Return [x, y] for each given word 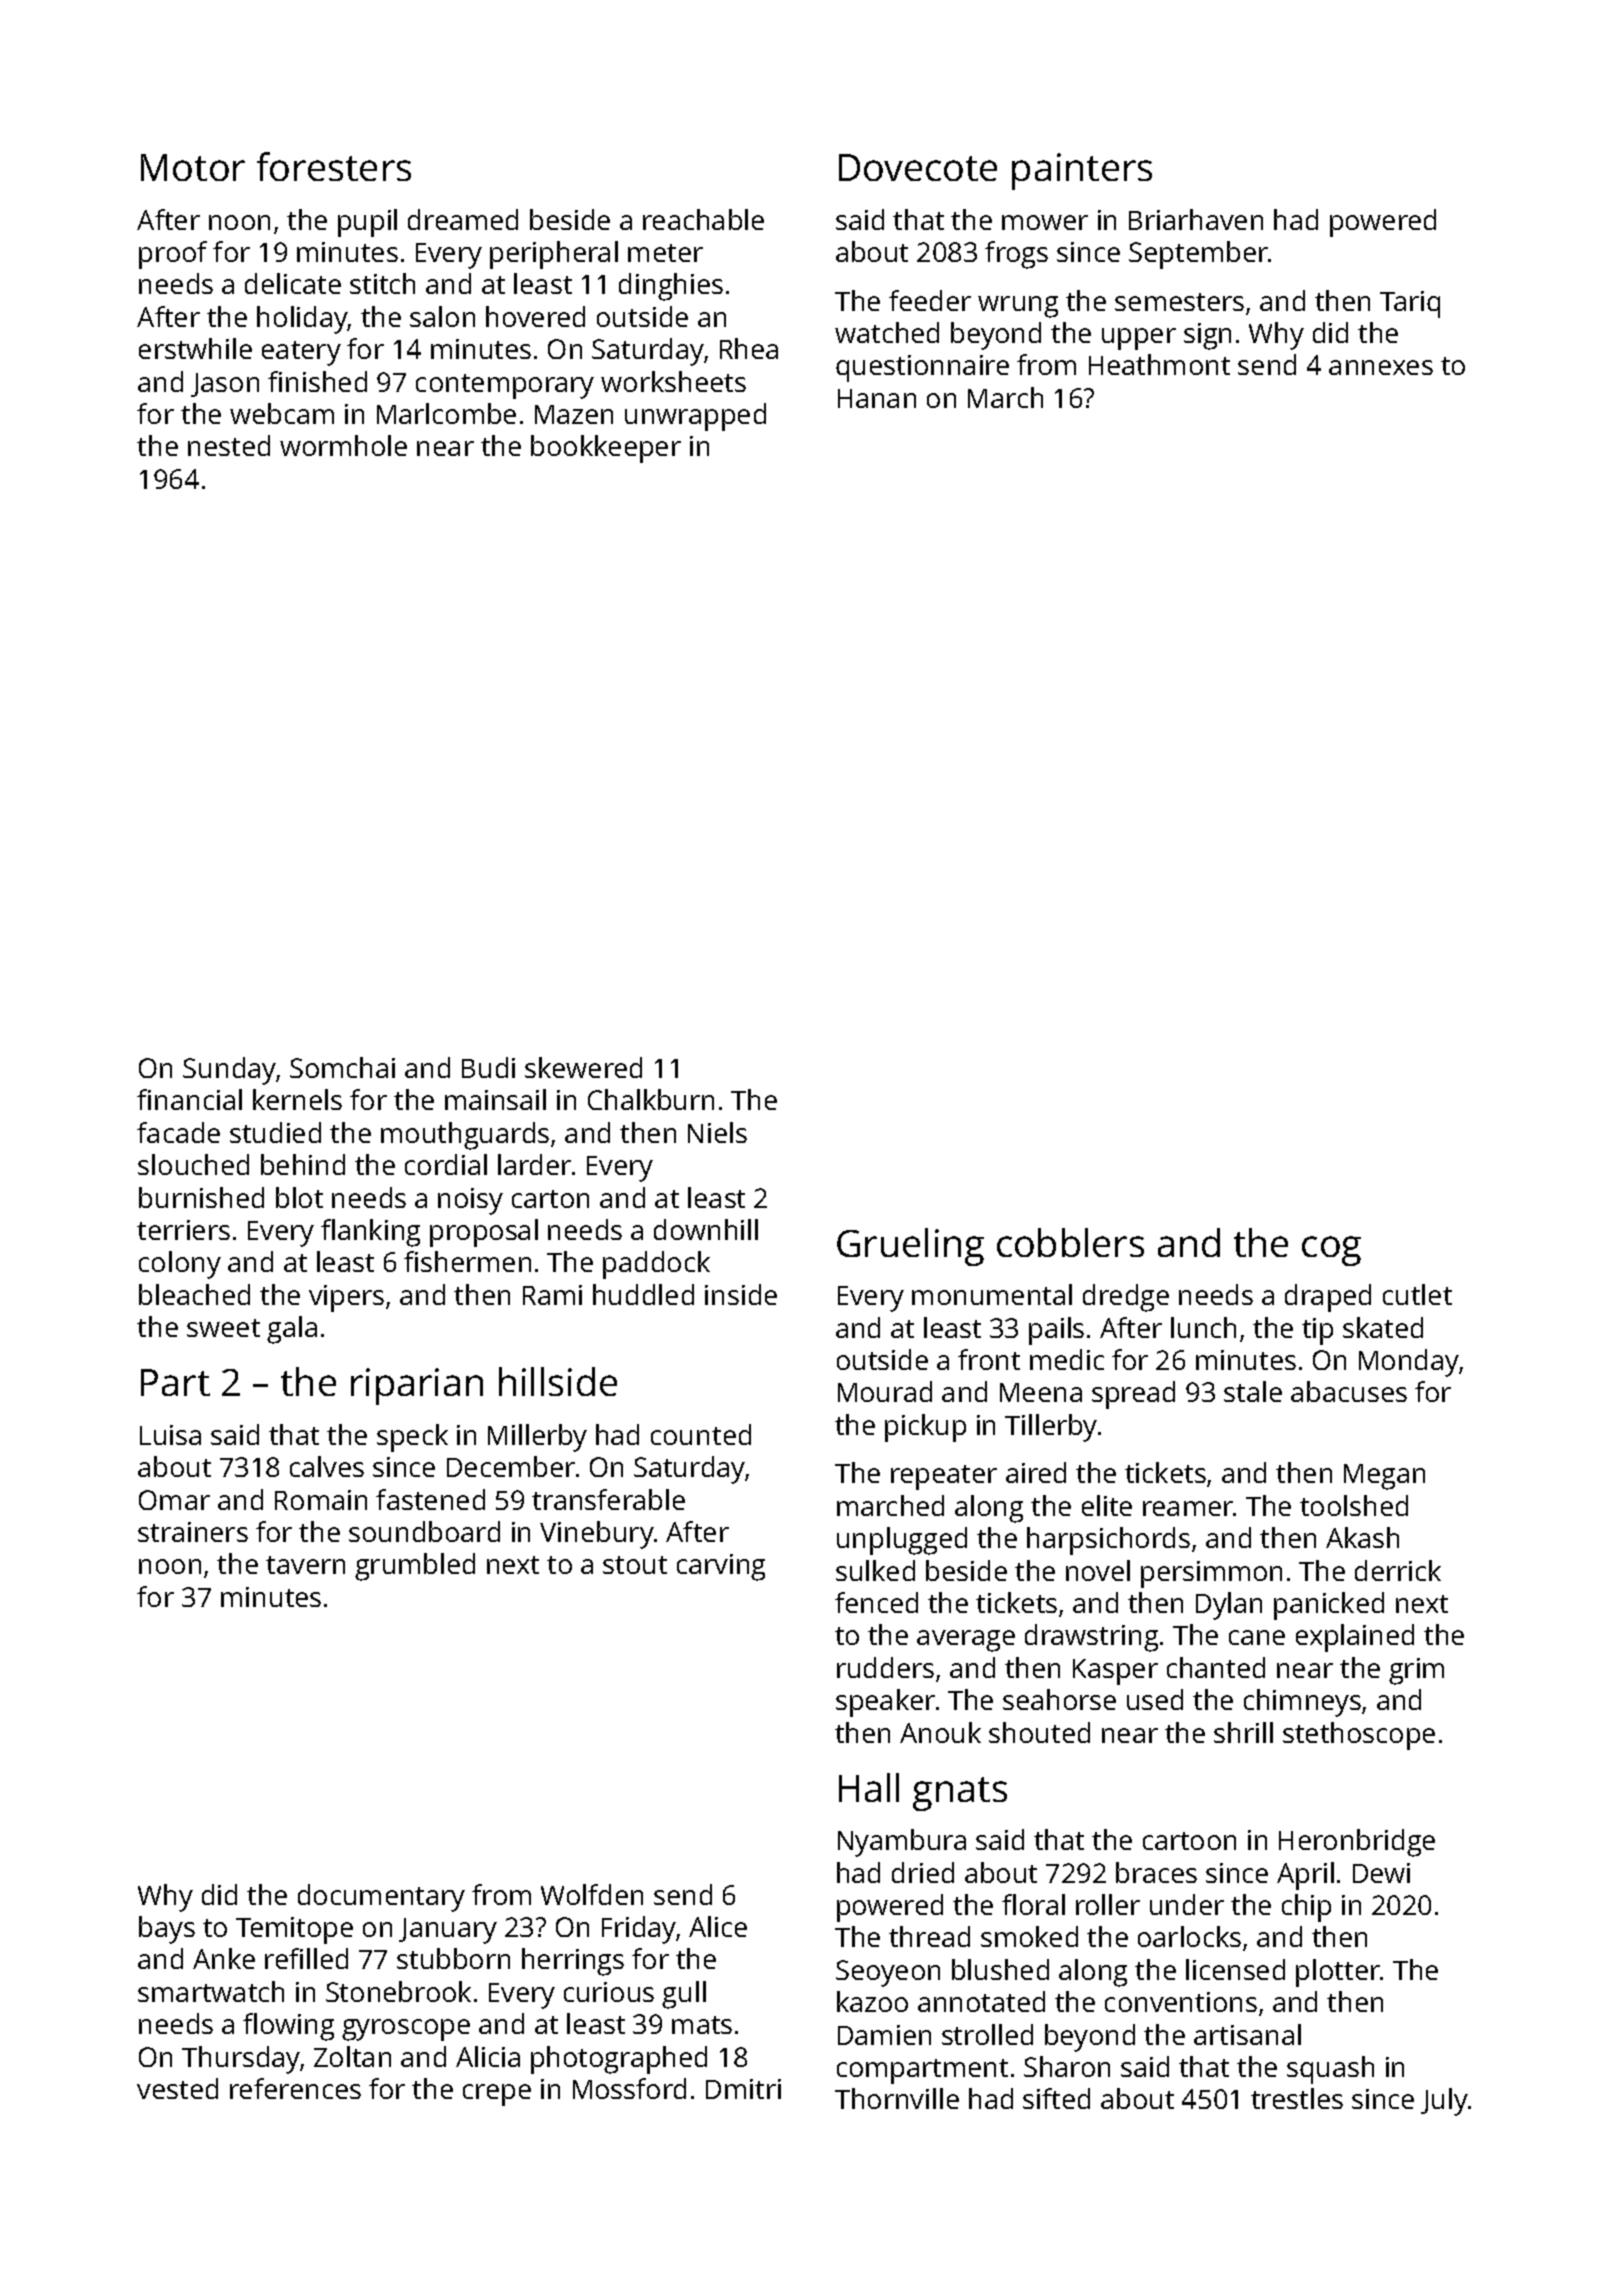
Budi [488, 1067]
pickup [925, 1428]
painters [1082, 171]
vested [177, 2088]
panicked [1329, 1606]
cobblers [1070, 1242]
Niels [717, 1132]
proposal [484, 1233]
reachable [703, 219]
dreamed [463, 219]
